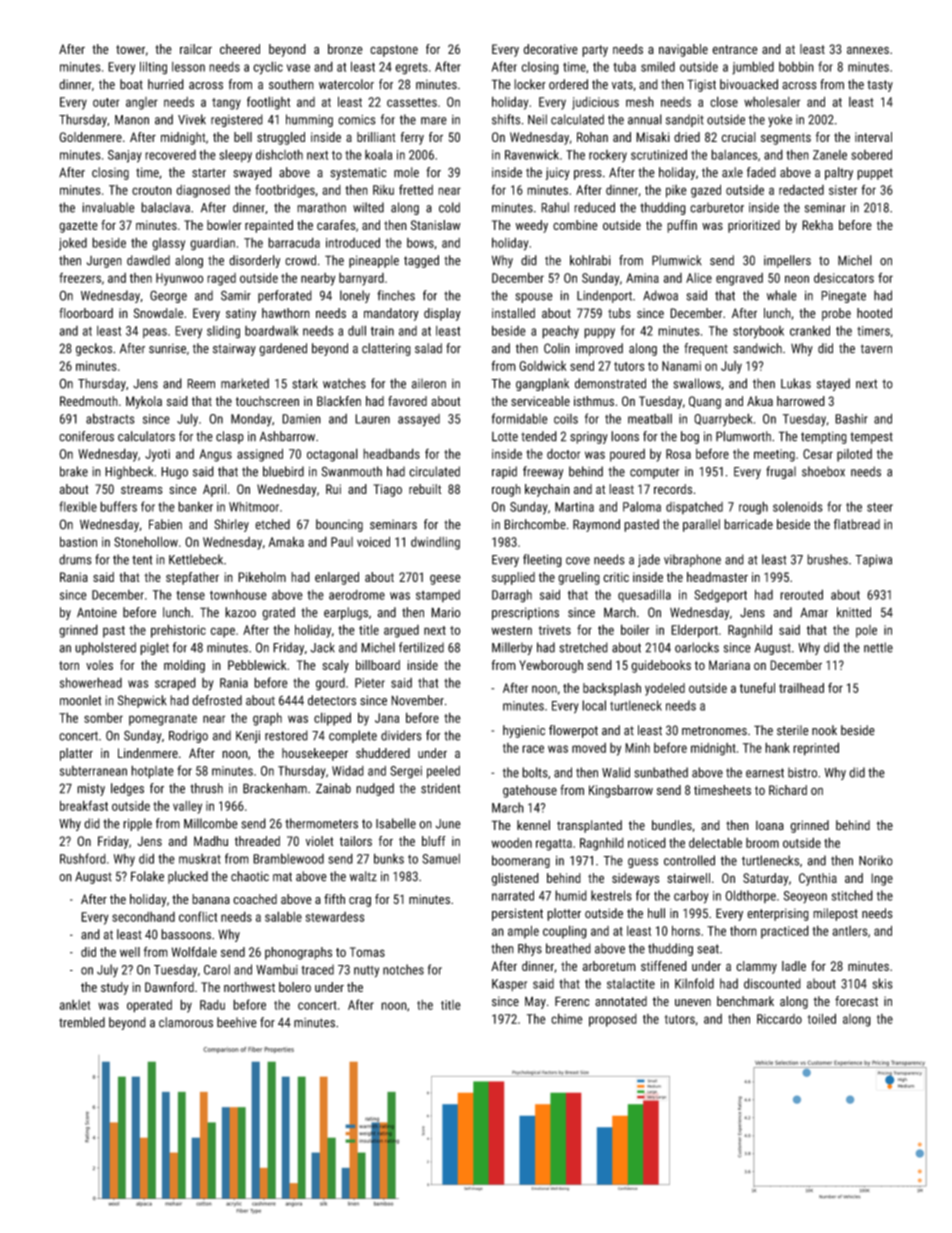 The width and height of the screenshot is (952, 1233). What do you see at coordinates (566, 419) in the screenshot?
I see `coils` at bounding box center [566, 419].
